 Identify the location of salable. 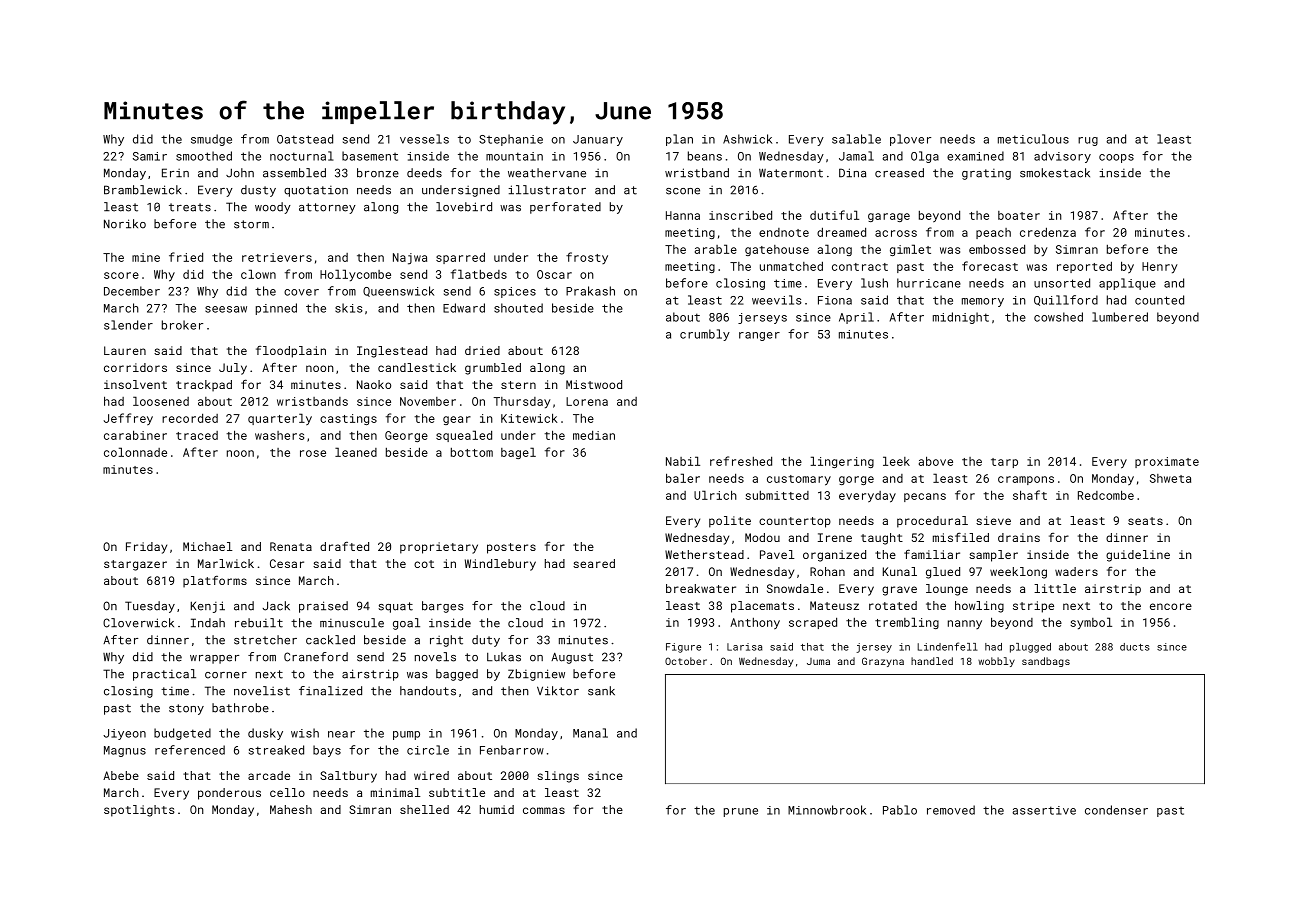
(856, 139).
